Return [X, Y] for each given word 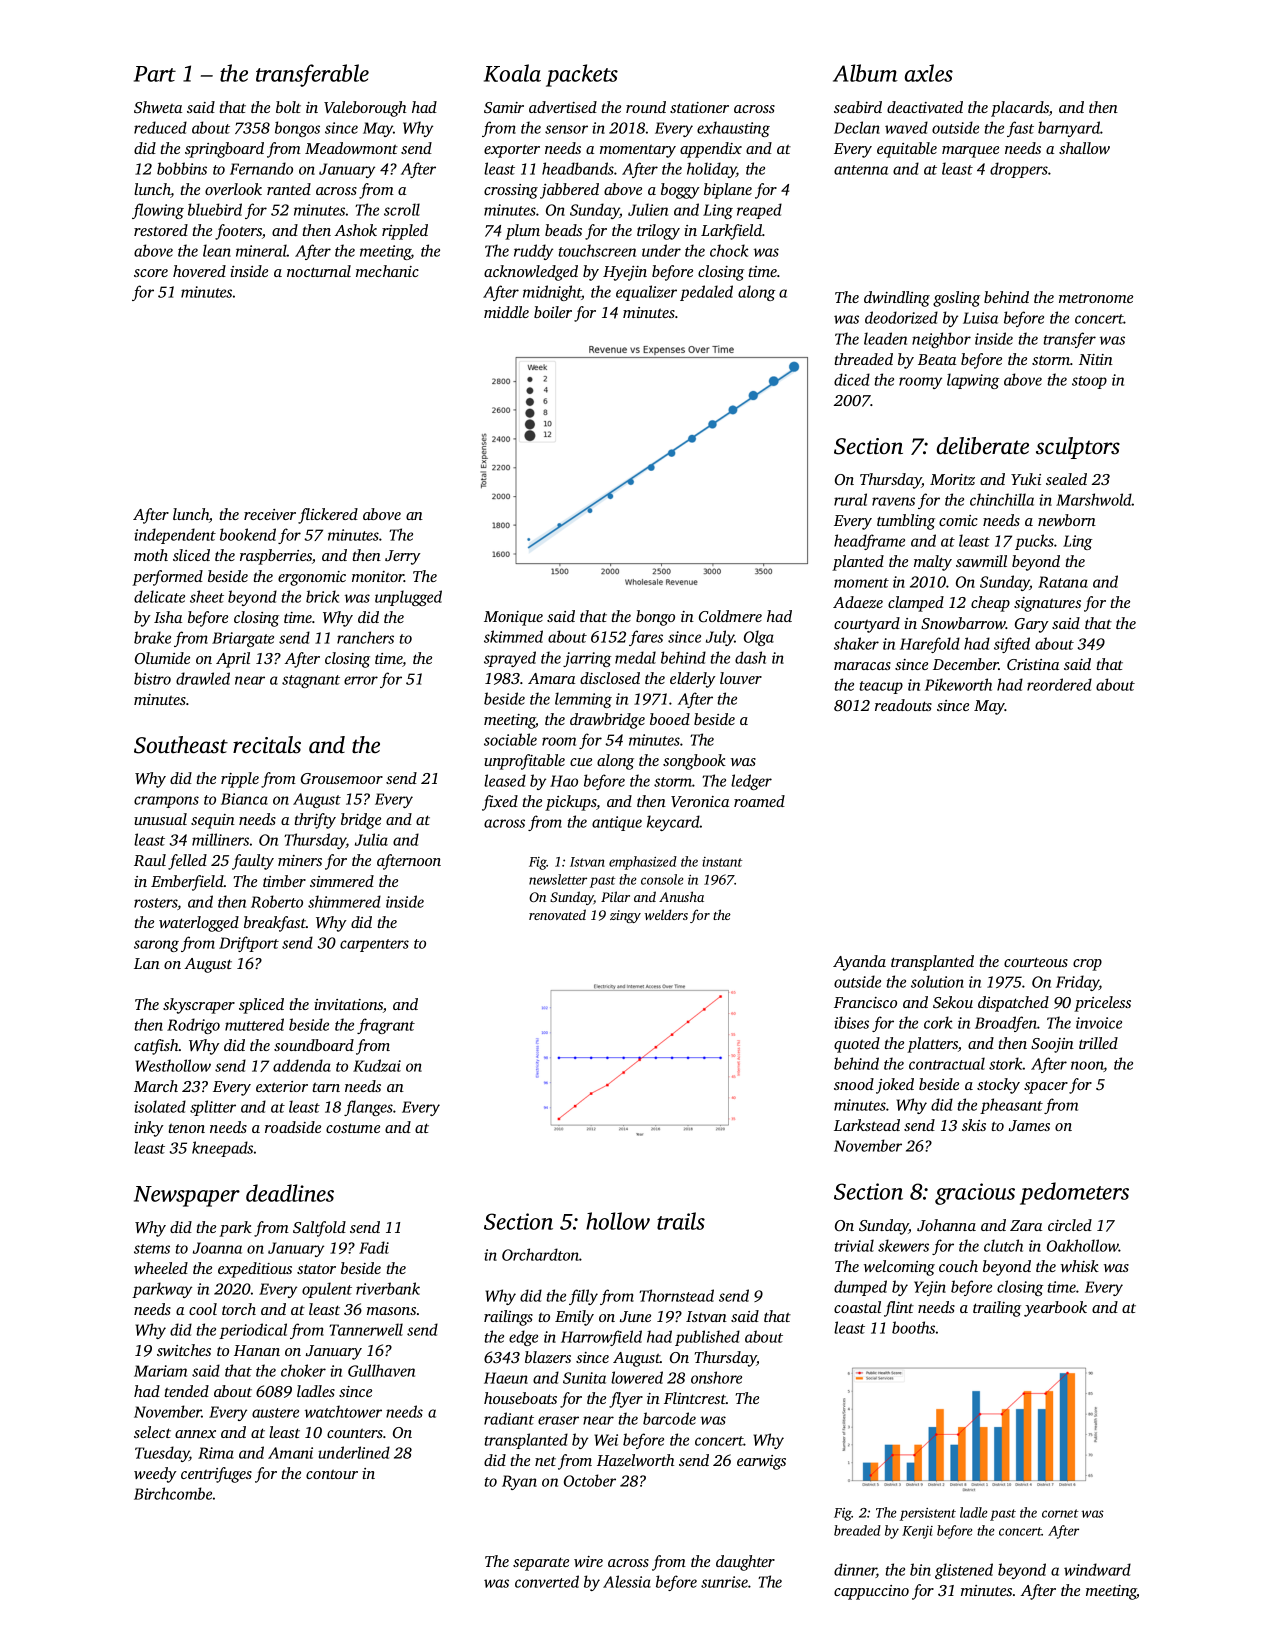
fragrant [386, 1026]
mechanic [387, 271]
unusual [160, 819]
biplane [728, 191]
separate [541, 1564]
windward [1097, 1569]
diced [852, 379]
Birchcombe [173, 1493]
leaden [885, 338]
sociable [510, 739]
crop [1087, 965]
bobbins [182, 168]
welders [666, 914]
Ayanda [859, 963]
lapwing [973, 381]
